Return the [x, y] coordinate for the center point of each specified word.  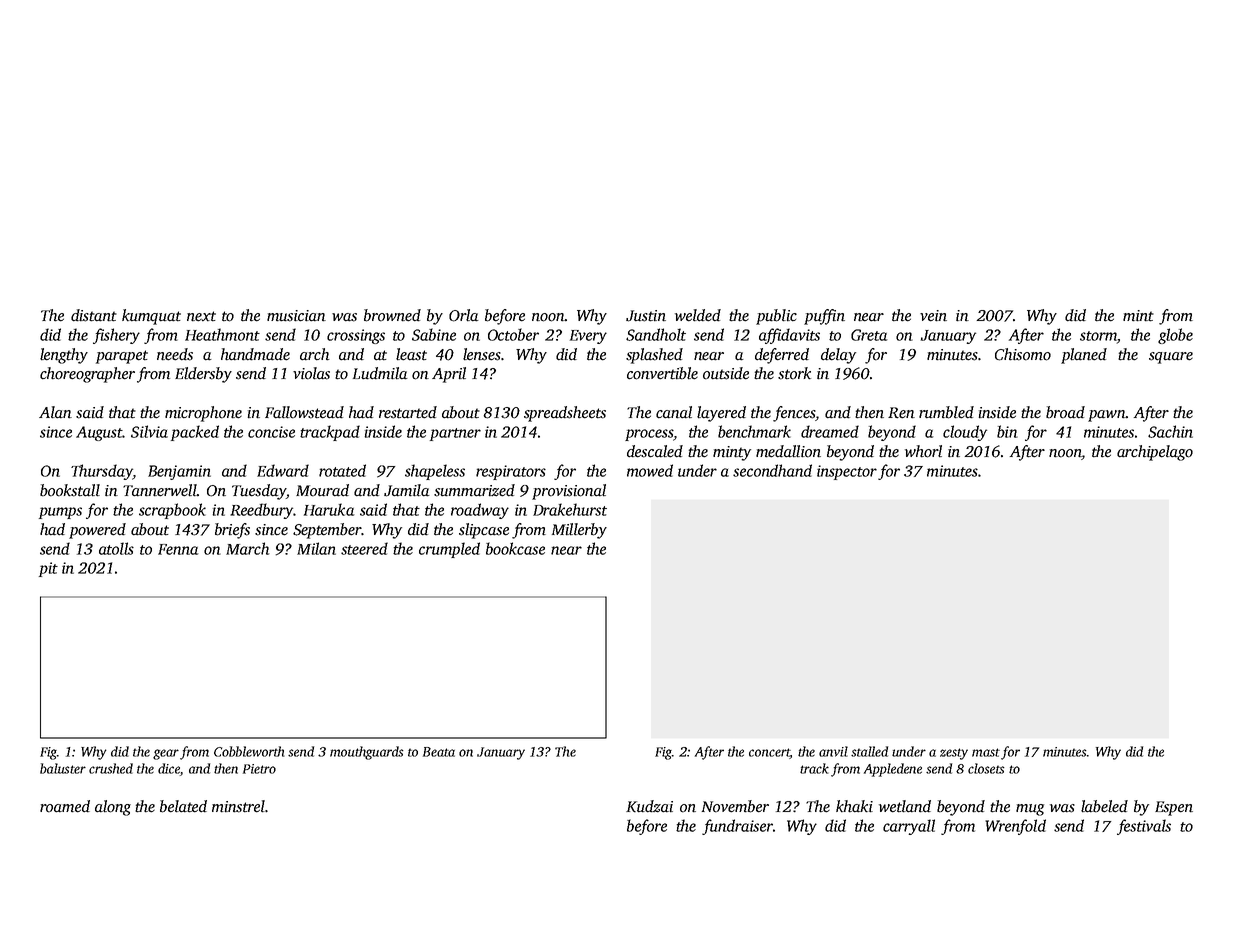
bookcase [515, 548]
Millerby [579, 531]
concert [769, 753]
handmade [255, 354]
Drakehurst [570, 509]
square [1171, 358]
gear [166, 754]
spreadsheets [565, 414]
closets [986, 768]
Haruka [329, 509]
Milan [316, 548]
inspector [847, 472]
